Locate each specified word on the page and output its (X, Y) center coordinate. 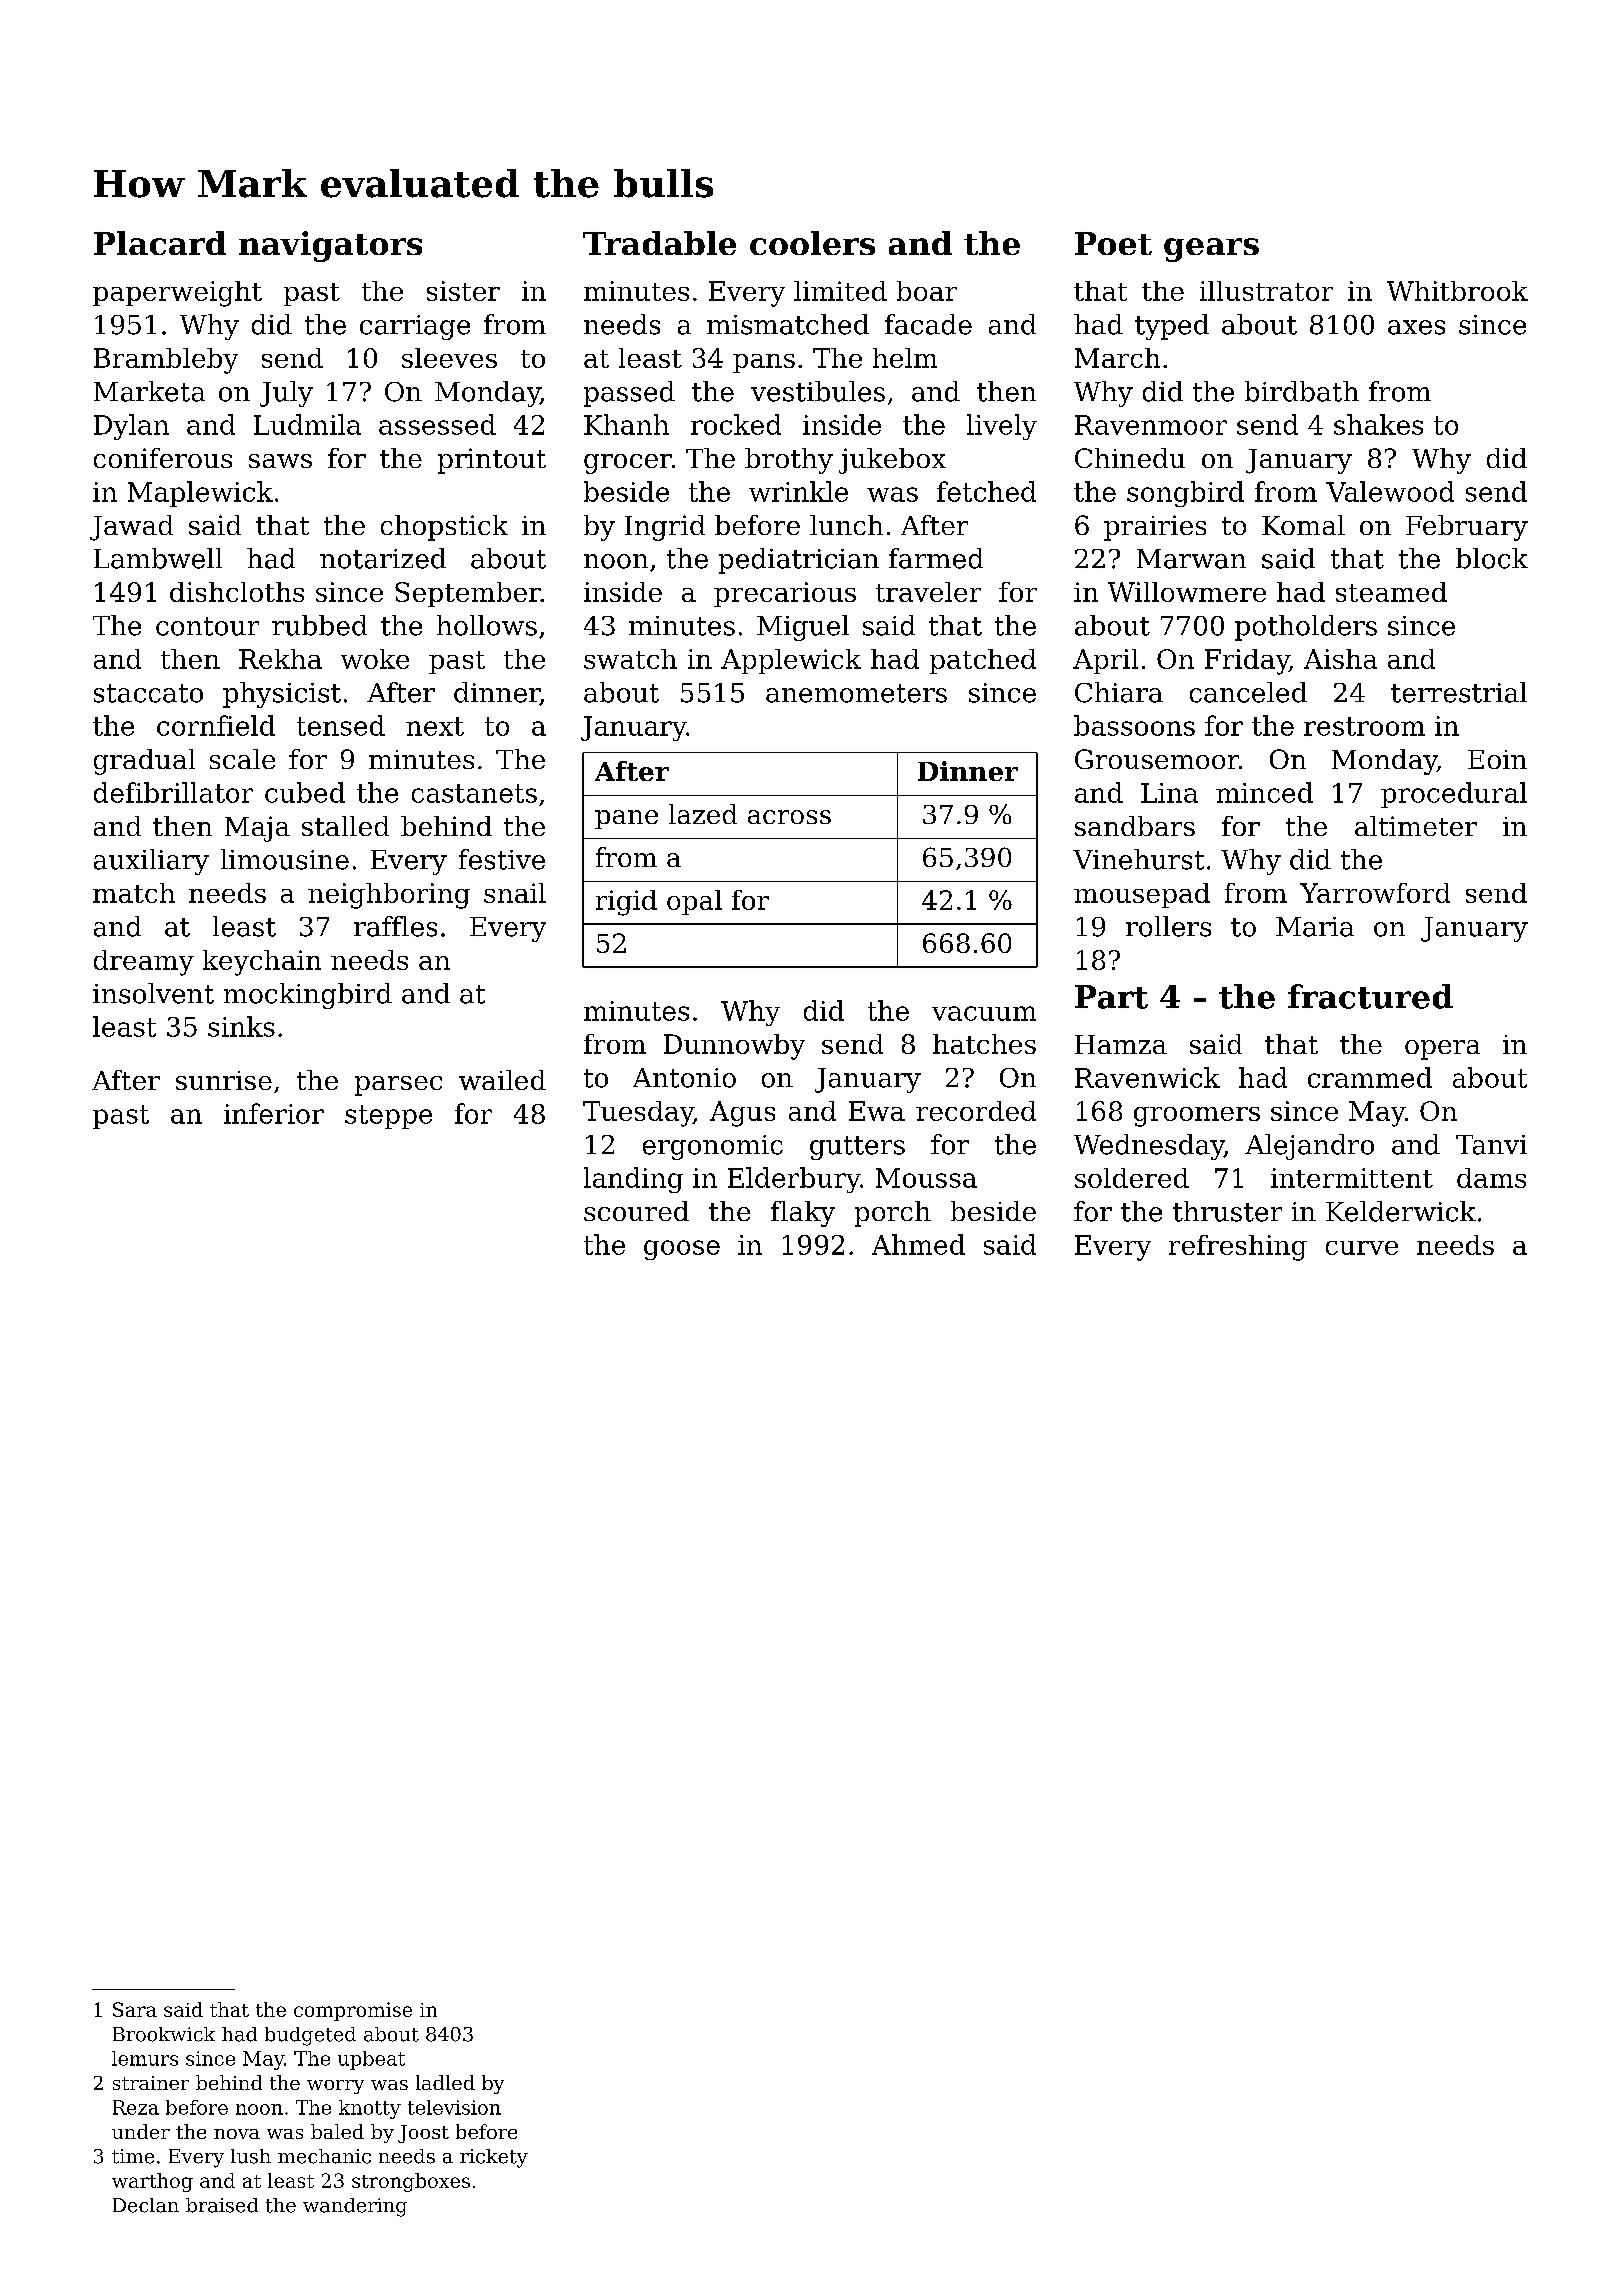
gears (1211, 250)
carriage (415, 327)
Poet (1113, 243)
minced (1264, 792)
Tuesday (638, 1114)
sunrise (224, 1080)
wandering (355, 2207)
